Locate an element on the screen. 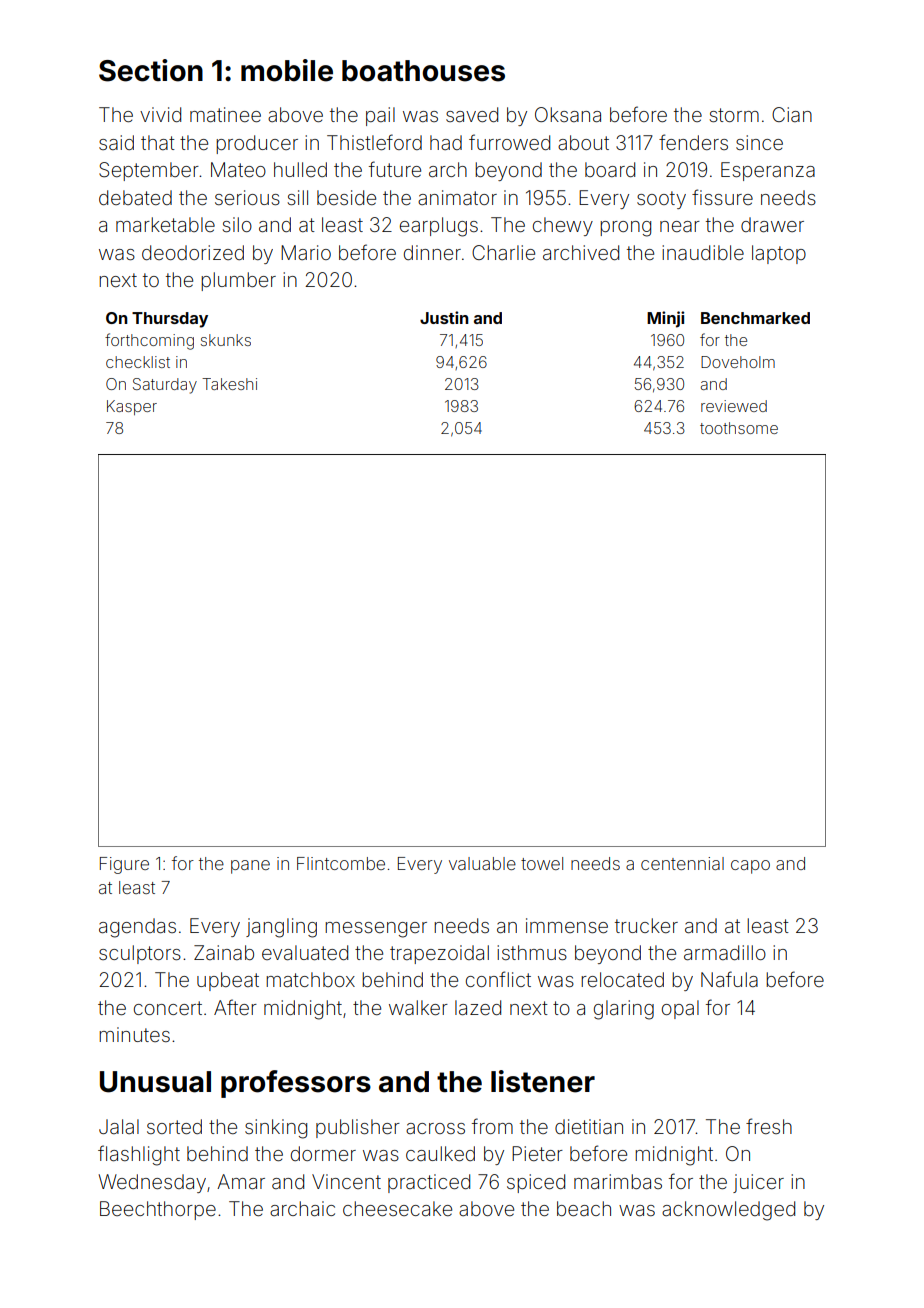 The width and height of the screenshot is (924, 1308). boathouses is located at coordinates (423, 71).
